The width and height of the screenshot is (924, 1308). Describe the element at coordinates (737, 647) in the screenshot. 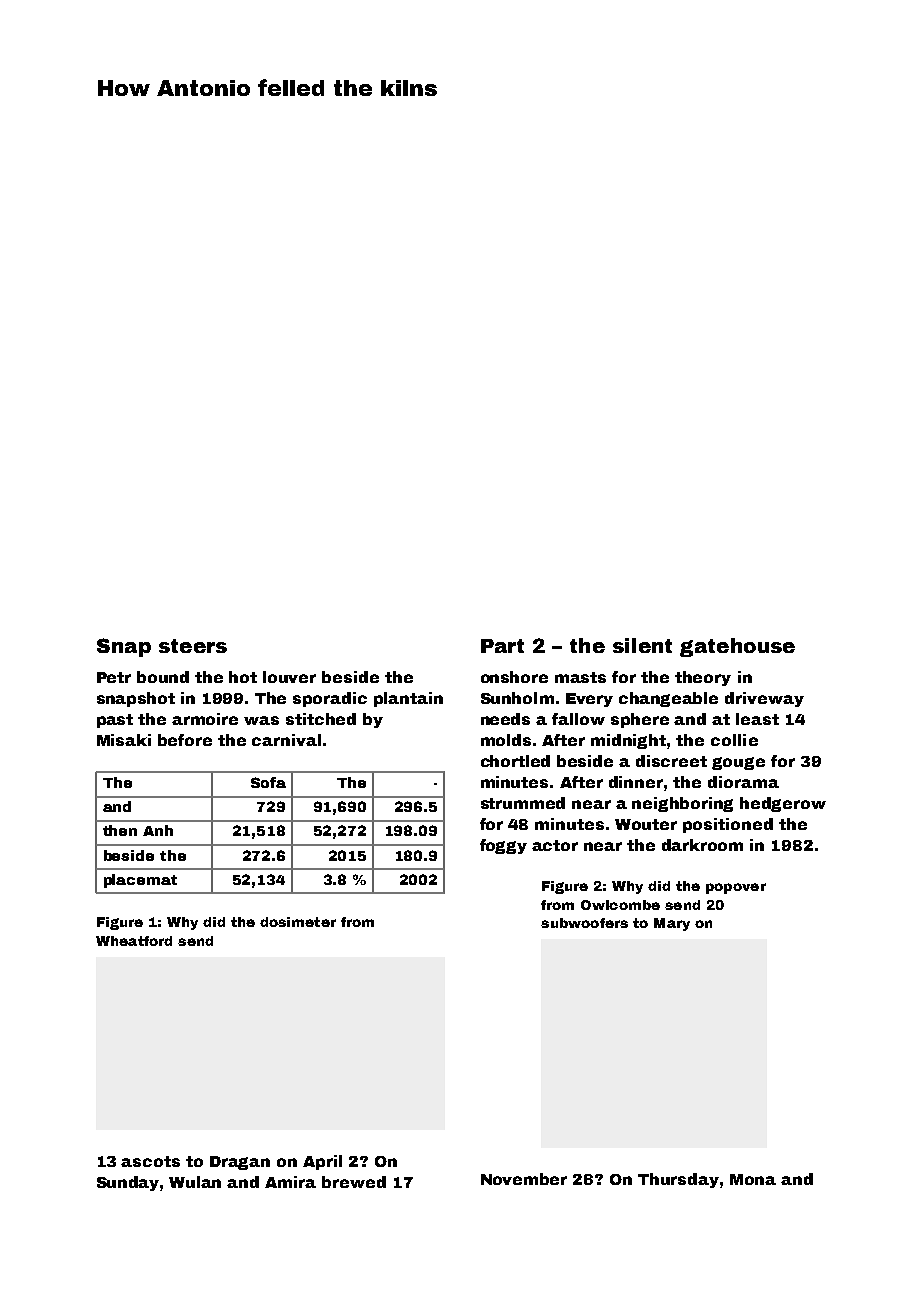

I see `gatehouse` at that location.
